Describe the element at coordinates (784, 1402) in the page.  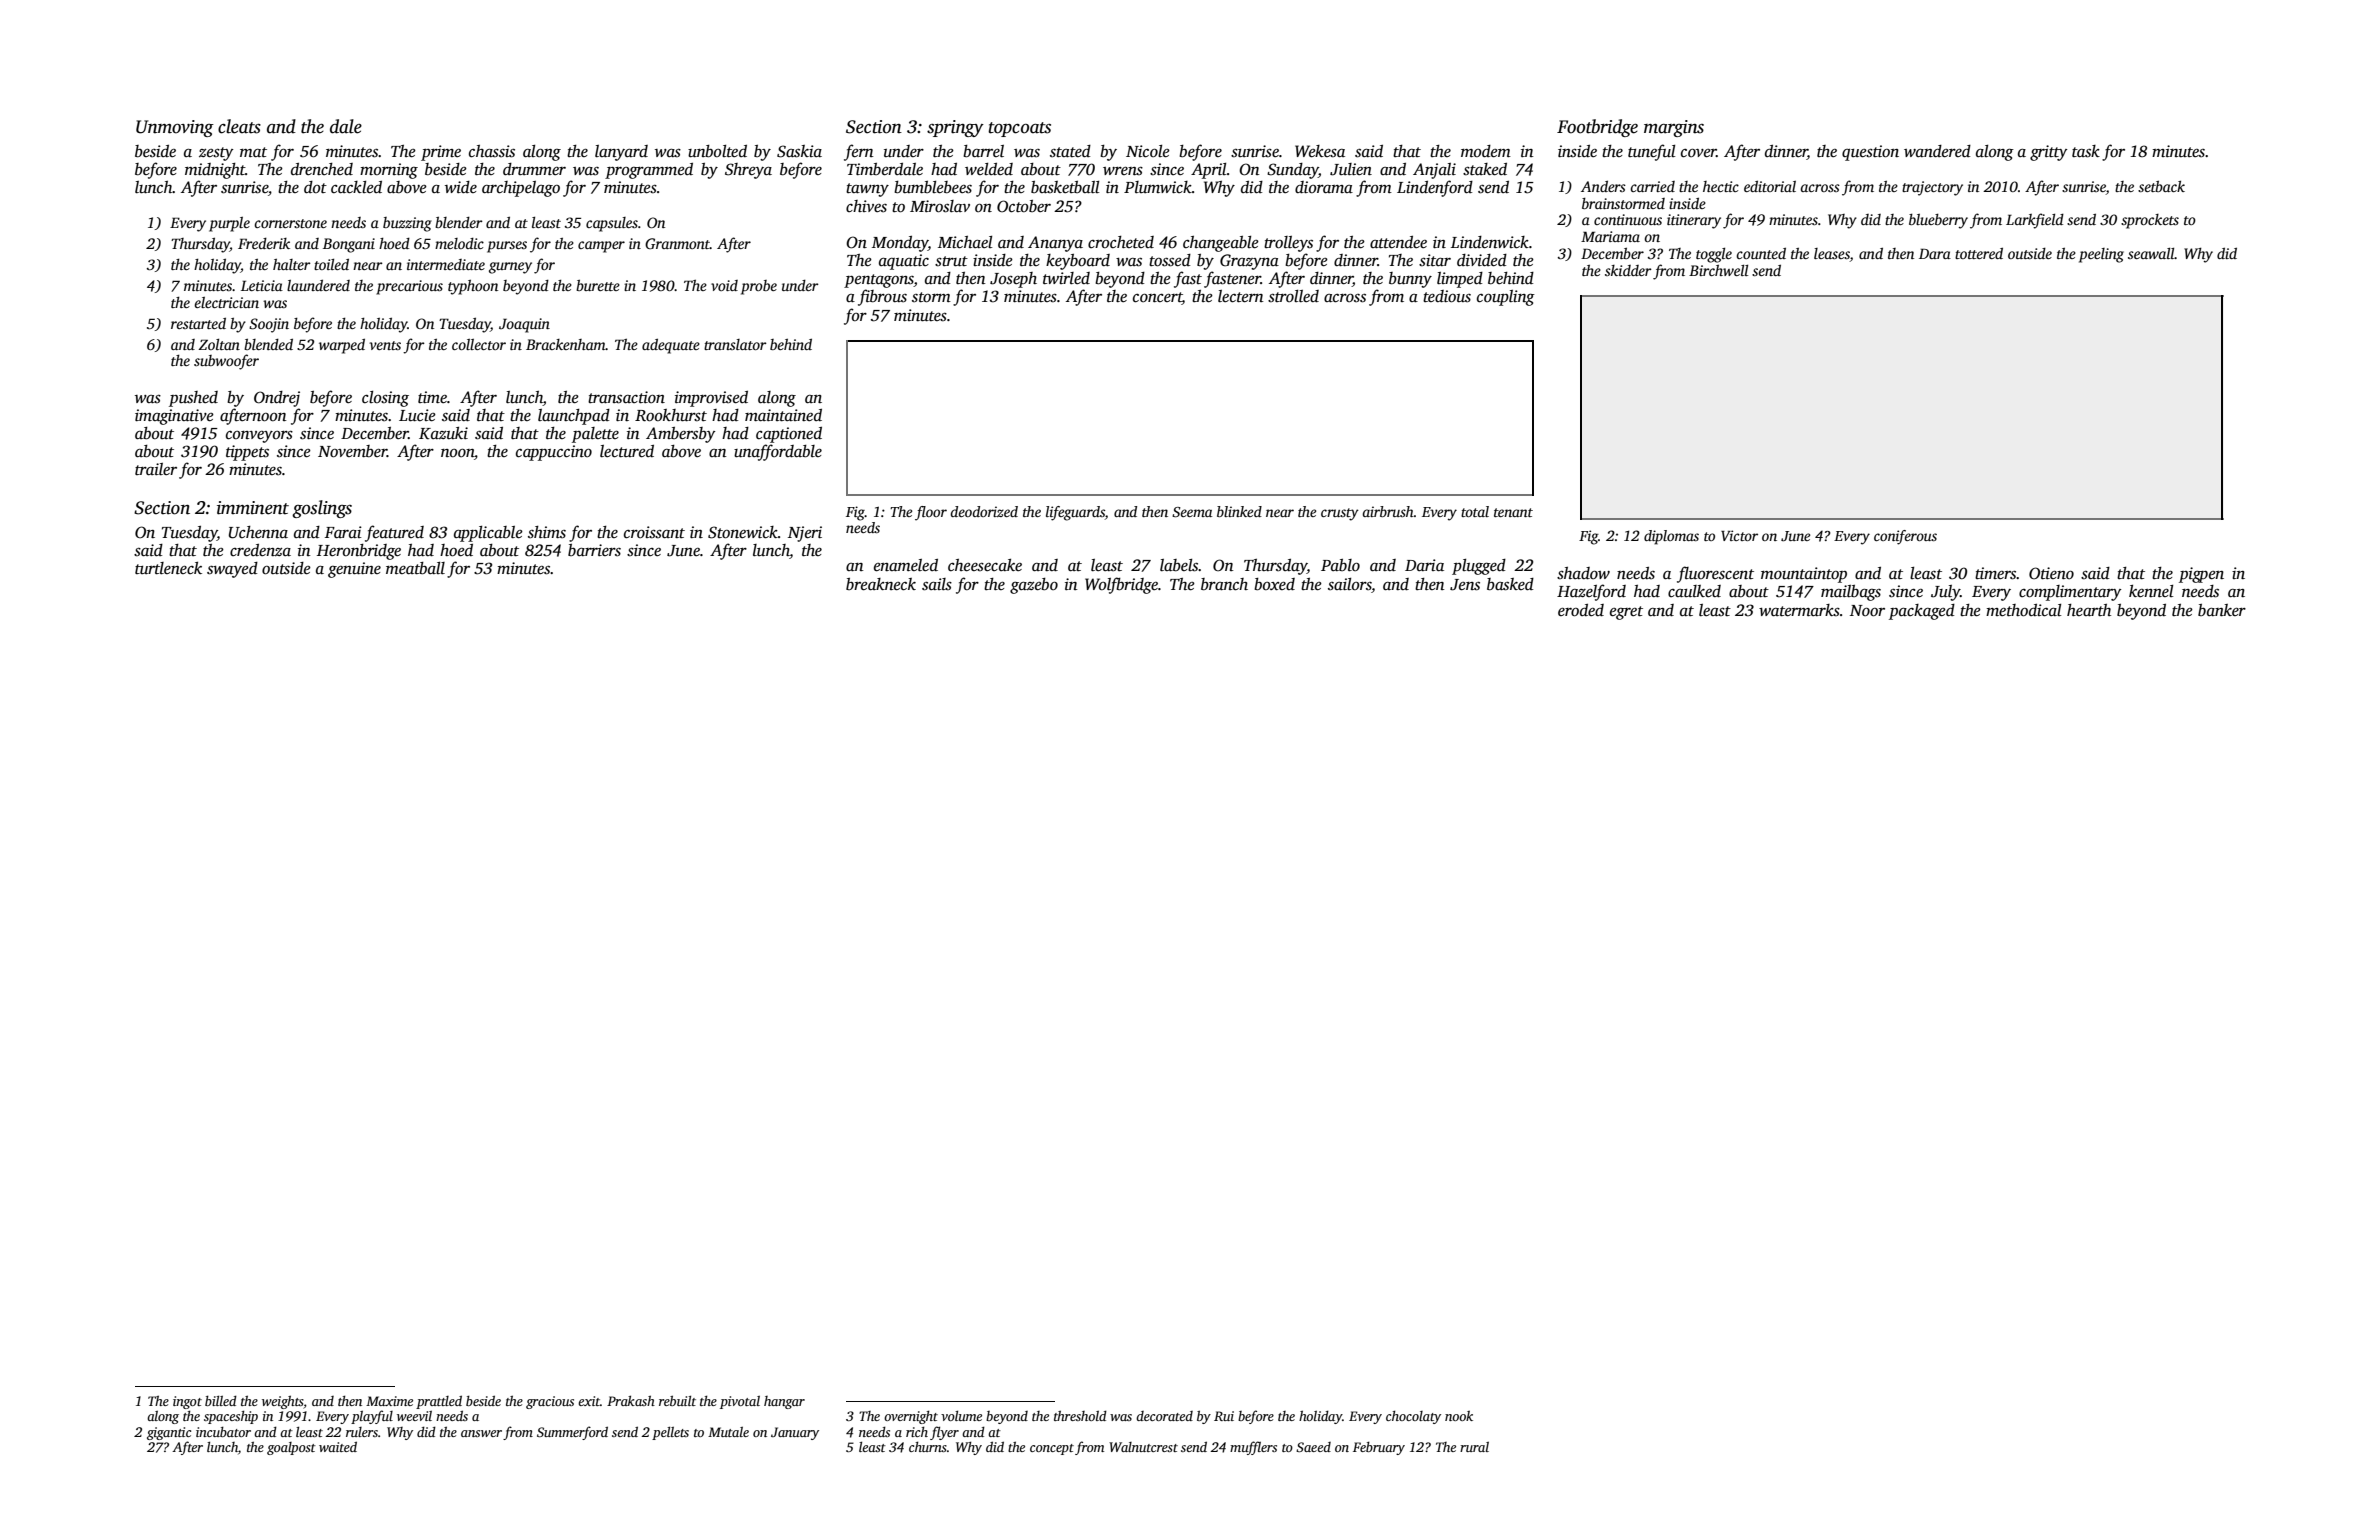
I see `hangar` at that location.
